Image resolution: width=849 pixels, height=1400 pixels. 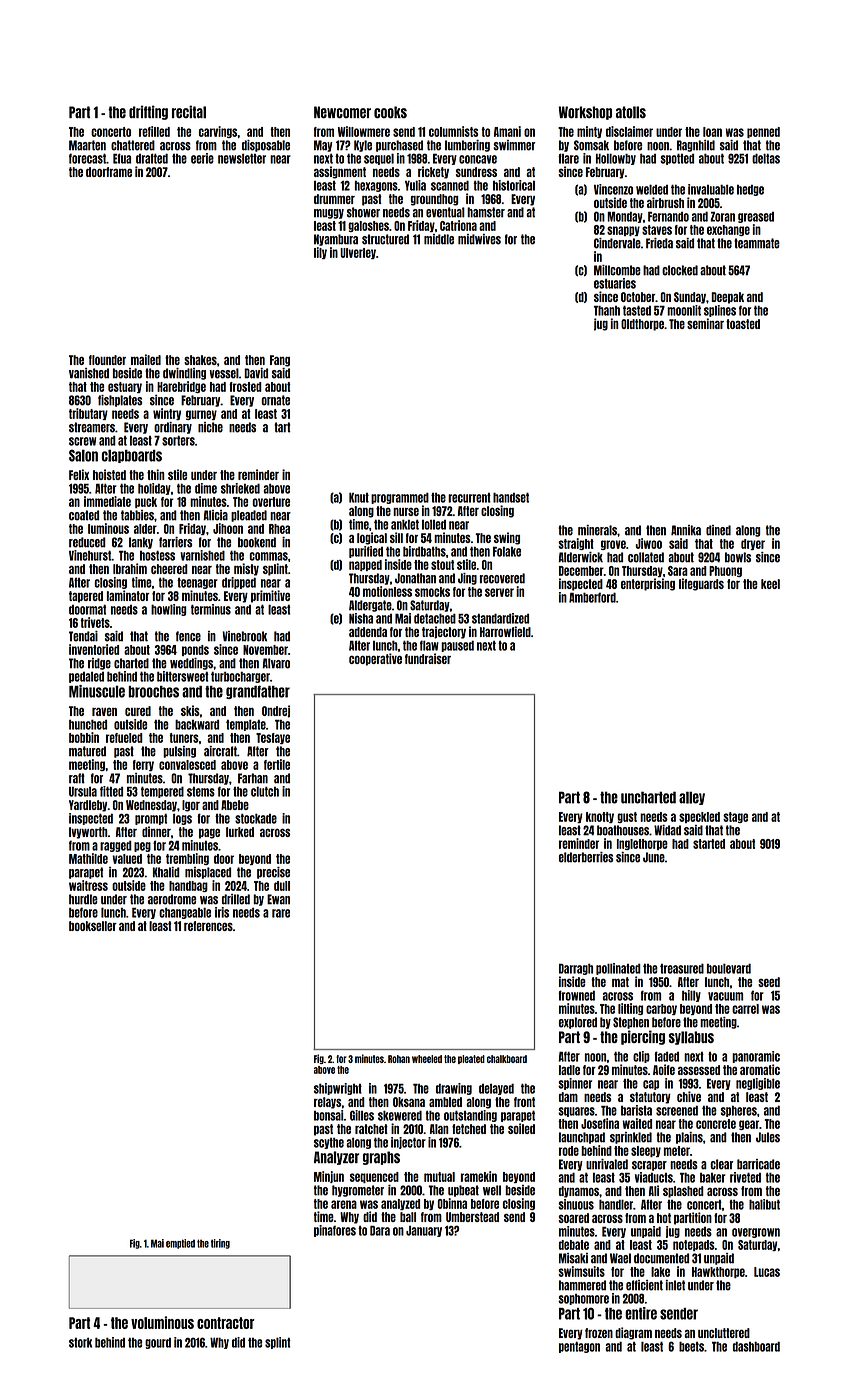 I want to click on detached, so click(x=435, y=618).
